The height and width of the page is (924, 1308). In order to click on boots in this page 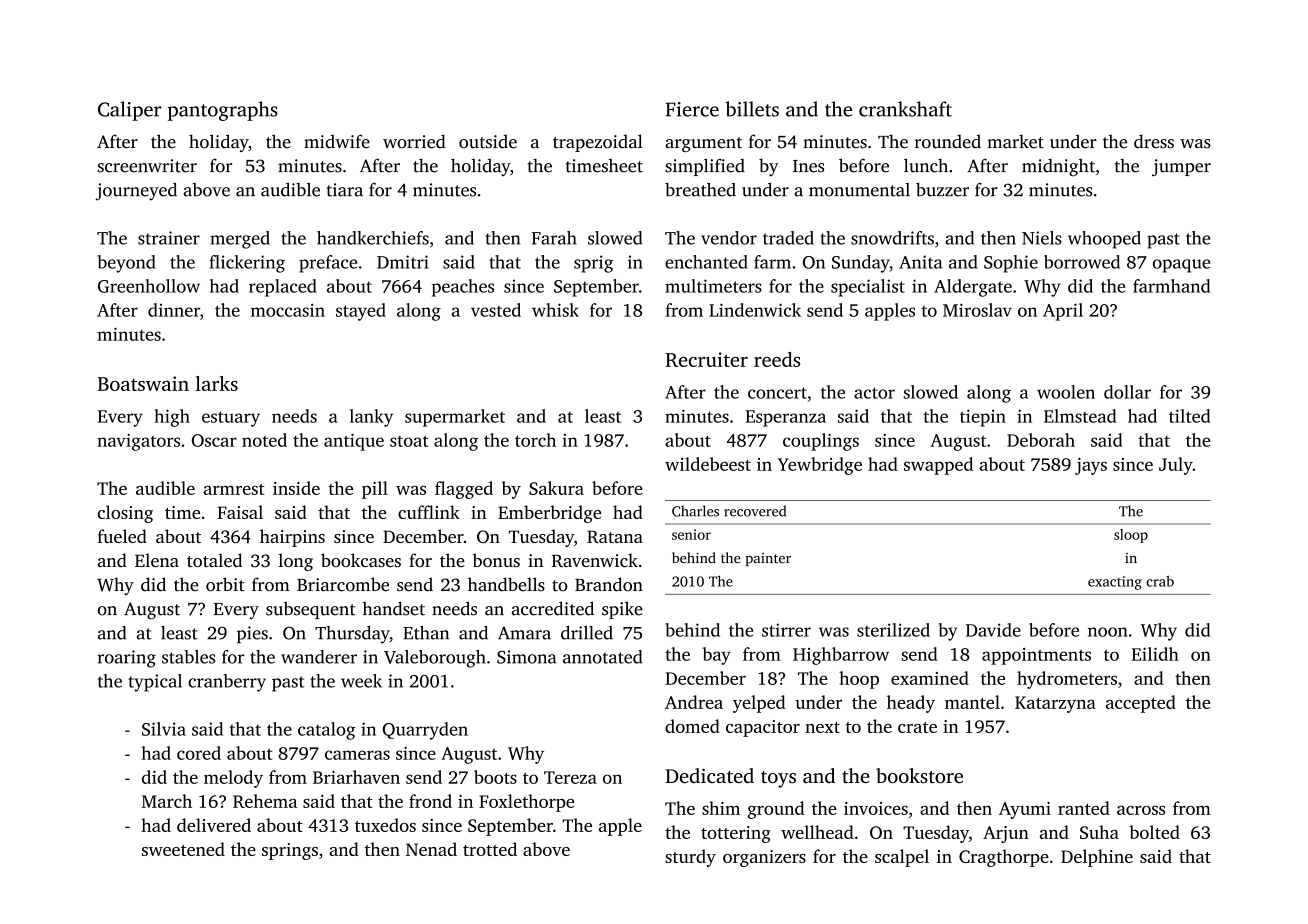, I will do `click(495, 777)`.
